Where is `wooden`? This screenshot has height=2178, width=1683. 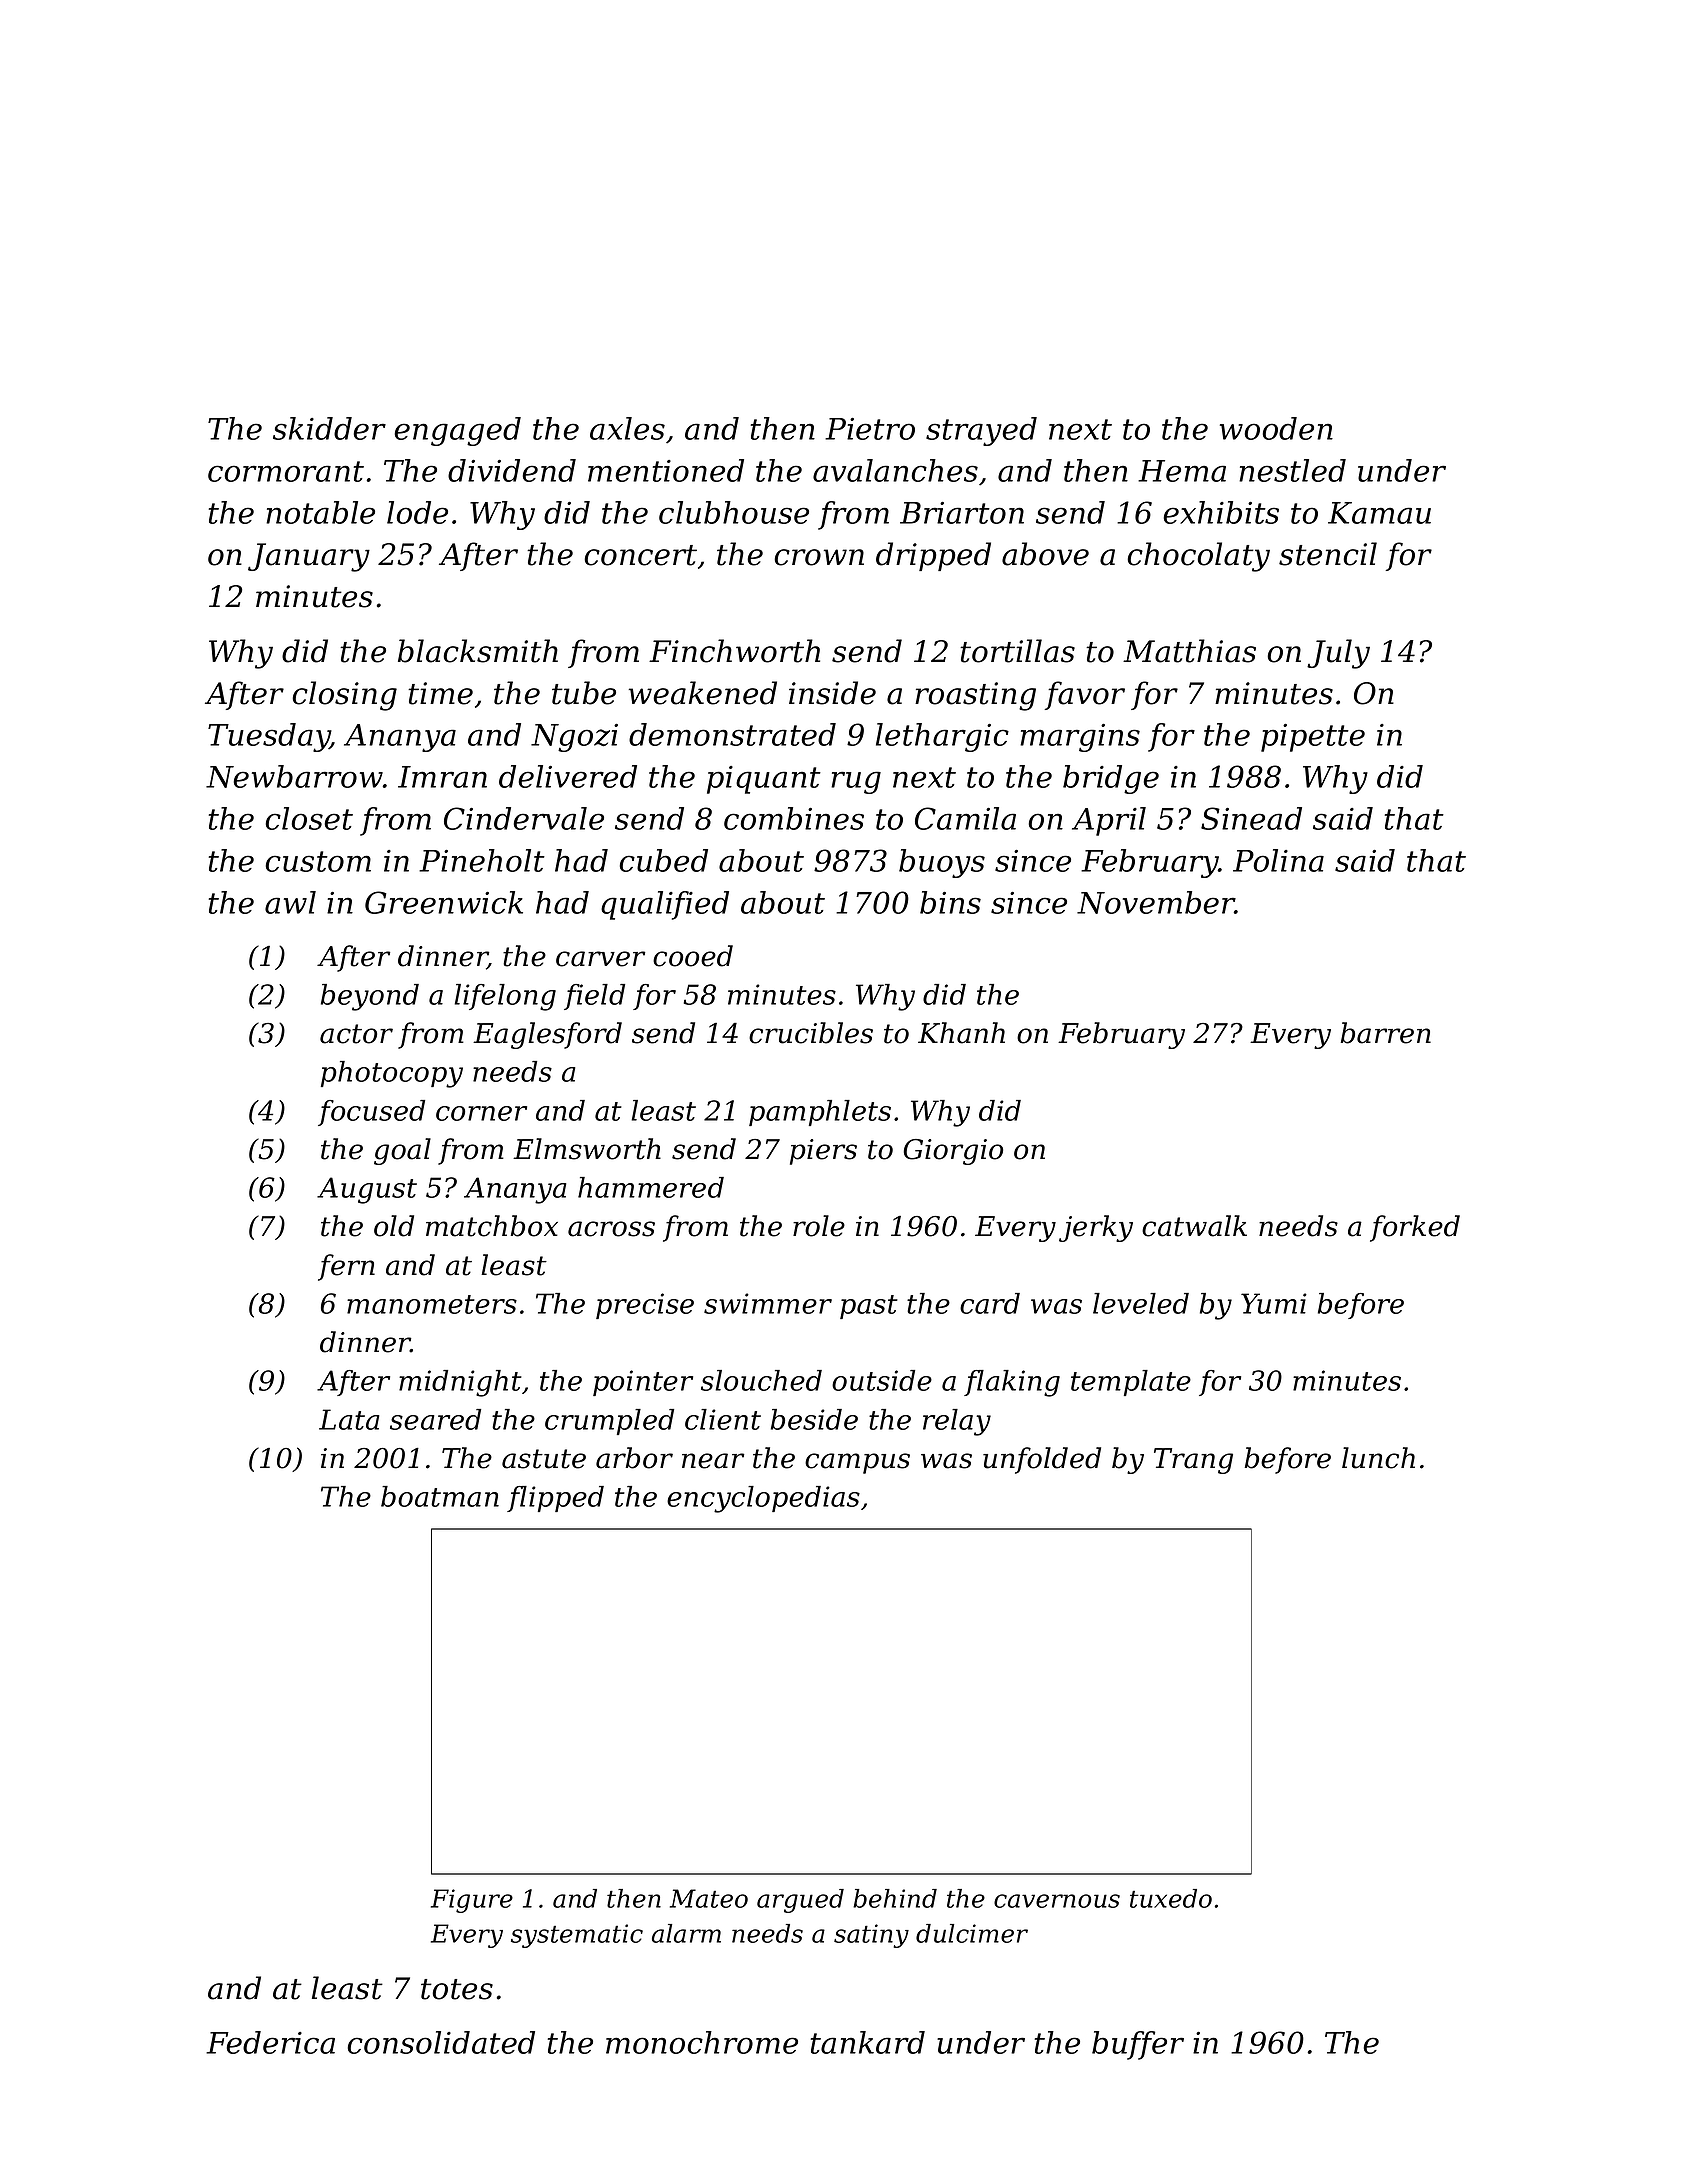
wooden is located at coordinates (1276, 428).
